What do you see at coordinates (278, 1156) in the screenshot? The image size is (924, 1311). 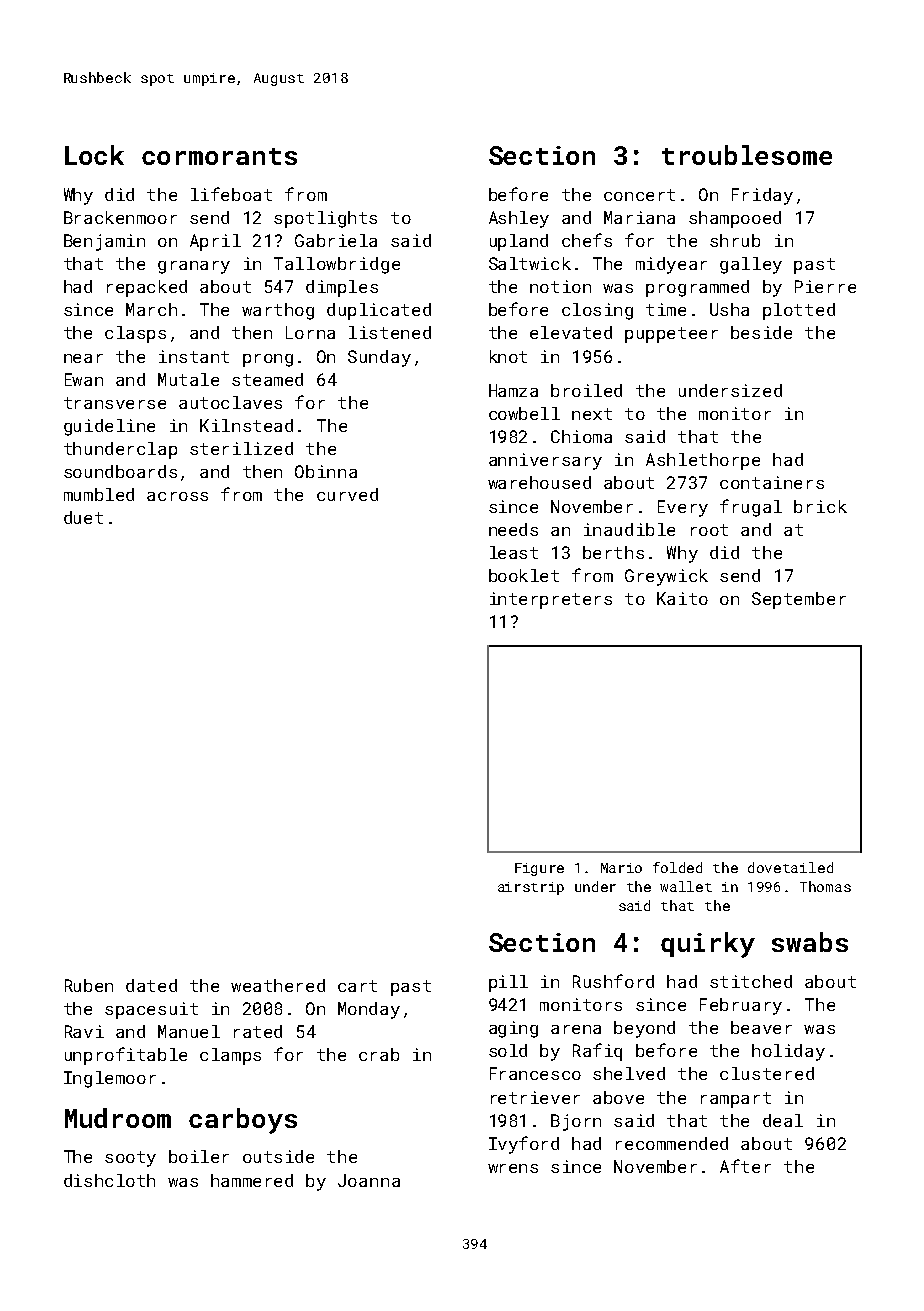 I see `outside` at bounding box center [278, 1156].
